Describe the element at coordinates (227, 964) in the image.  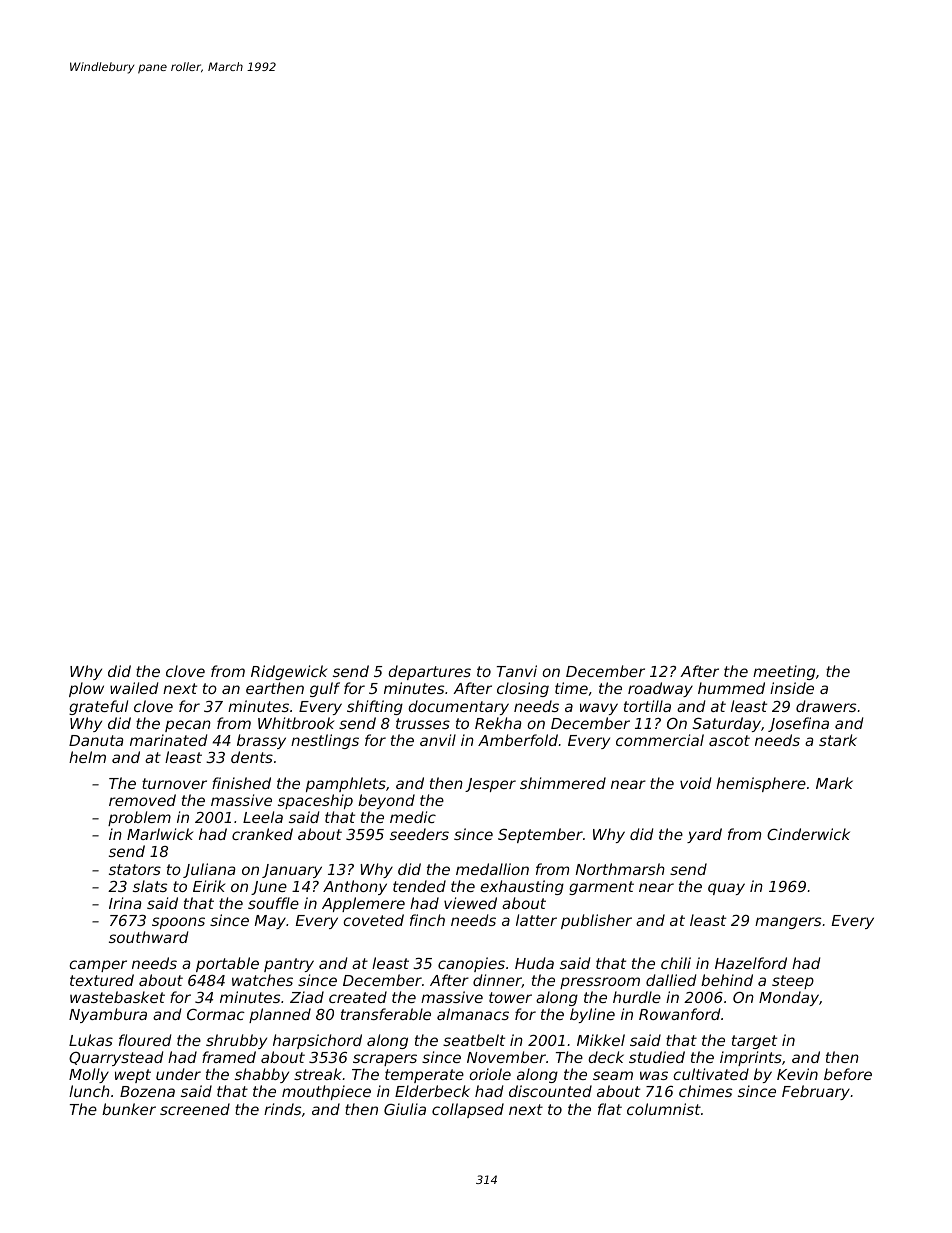
I see `portable` at that location.
